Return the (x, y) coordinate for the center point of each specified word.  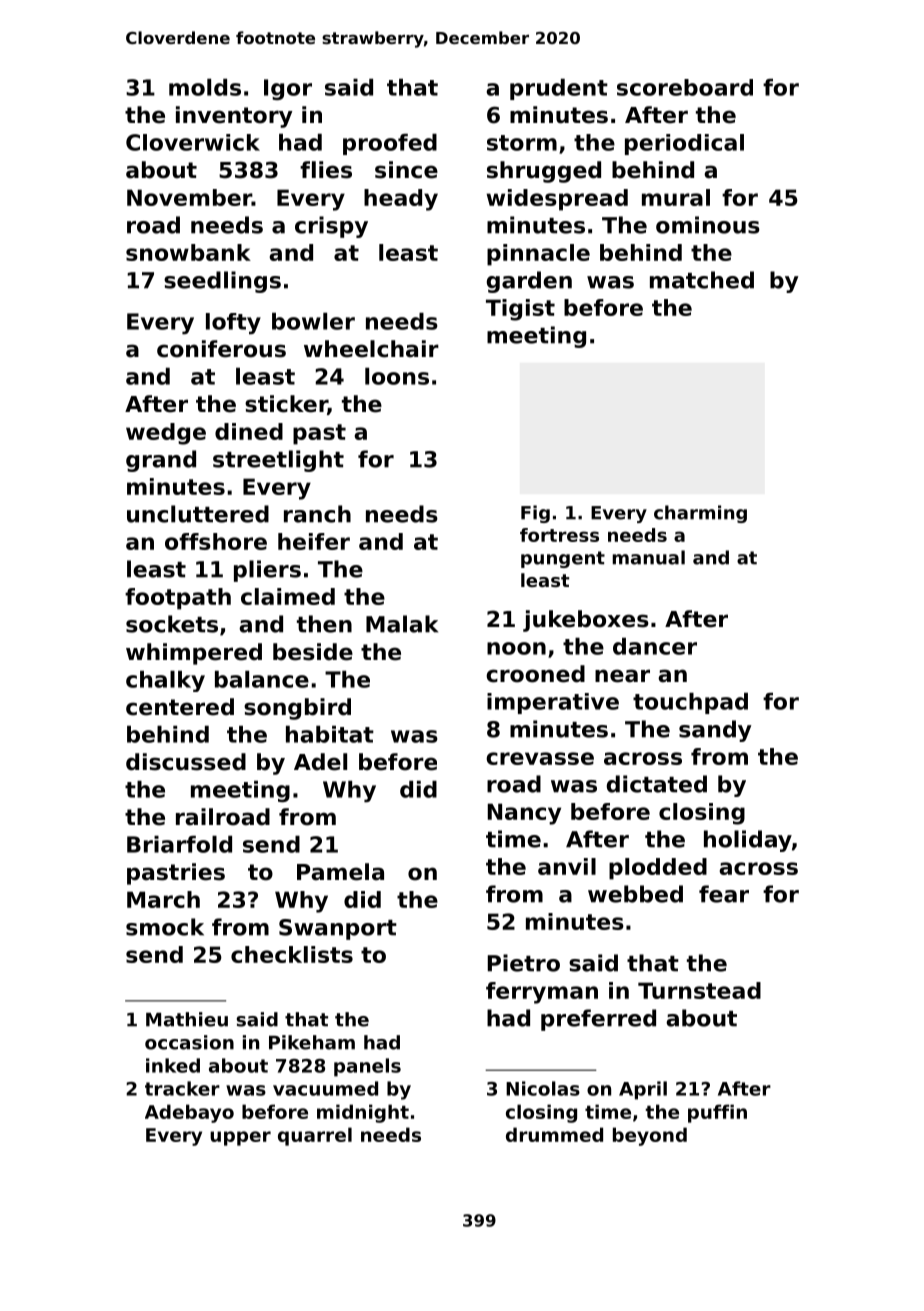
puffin (717, 1113)
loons (397, 376)
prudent (559, 89)
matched (702, 280)
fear (724, 894)
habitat (330, 734)
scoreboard (685, 87)
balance (262, 679)
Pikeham (312, 1042)
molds (205, 87)
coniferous (221, 349)
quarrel (315, 1136)
